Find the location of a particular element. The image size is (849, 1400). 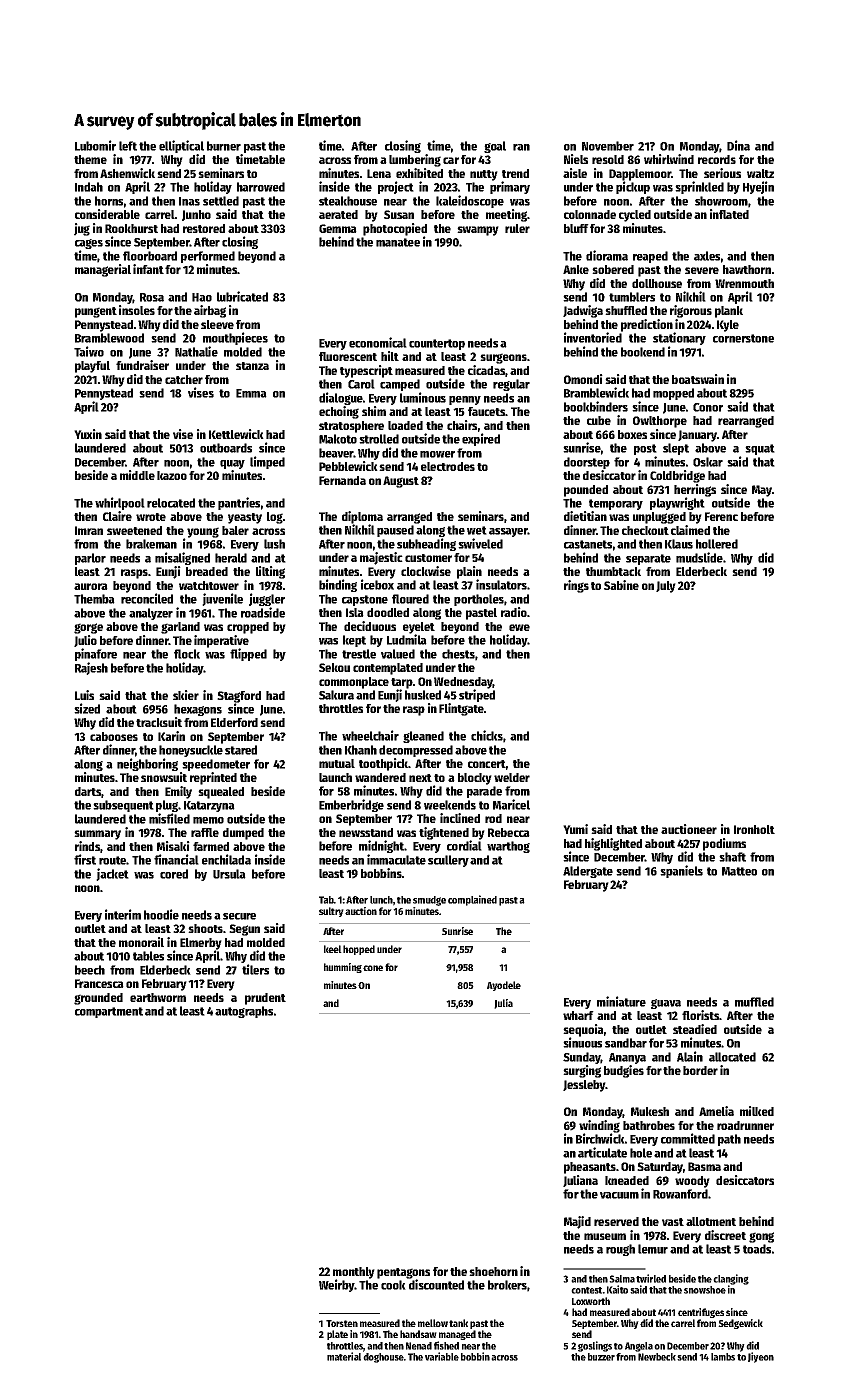

Rookhurst is located at coordinates (131, 228).
